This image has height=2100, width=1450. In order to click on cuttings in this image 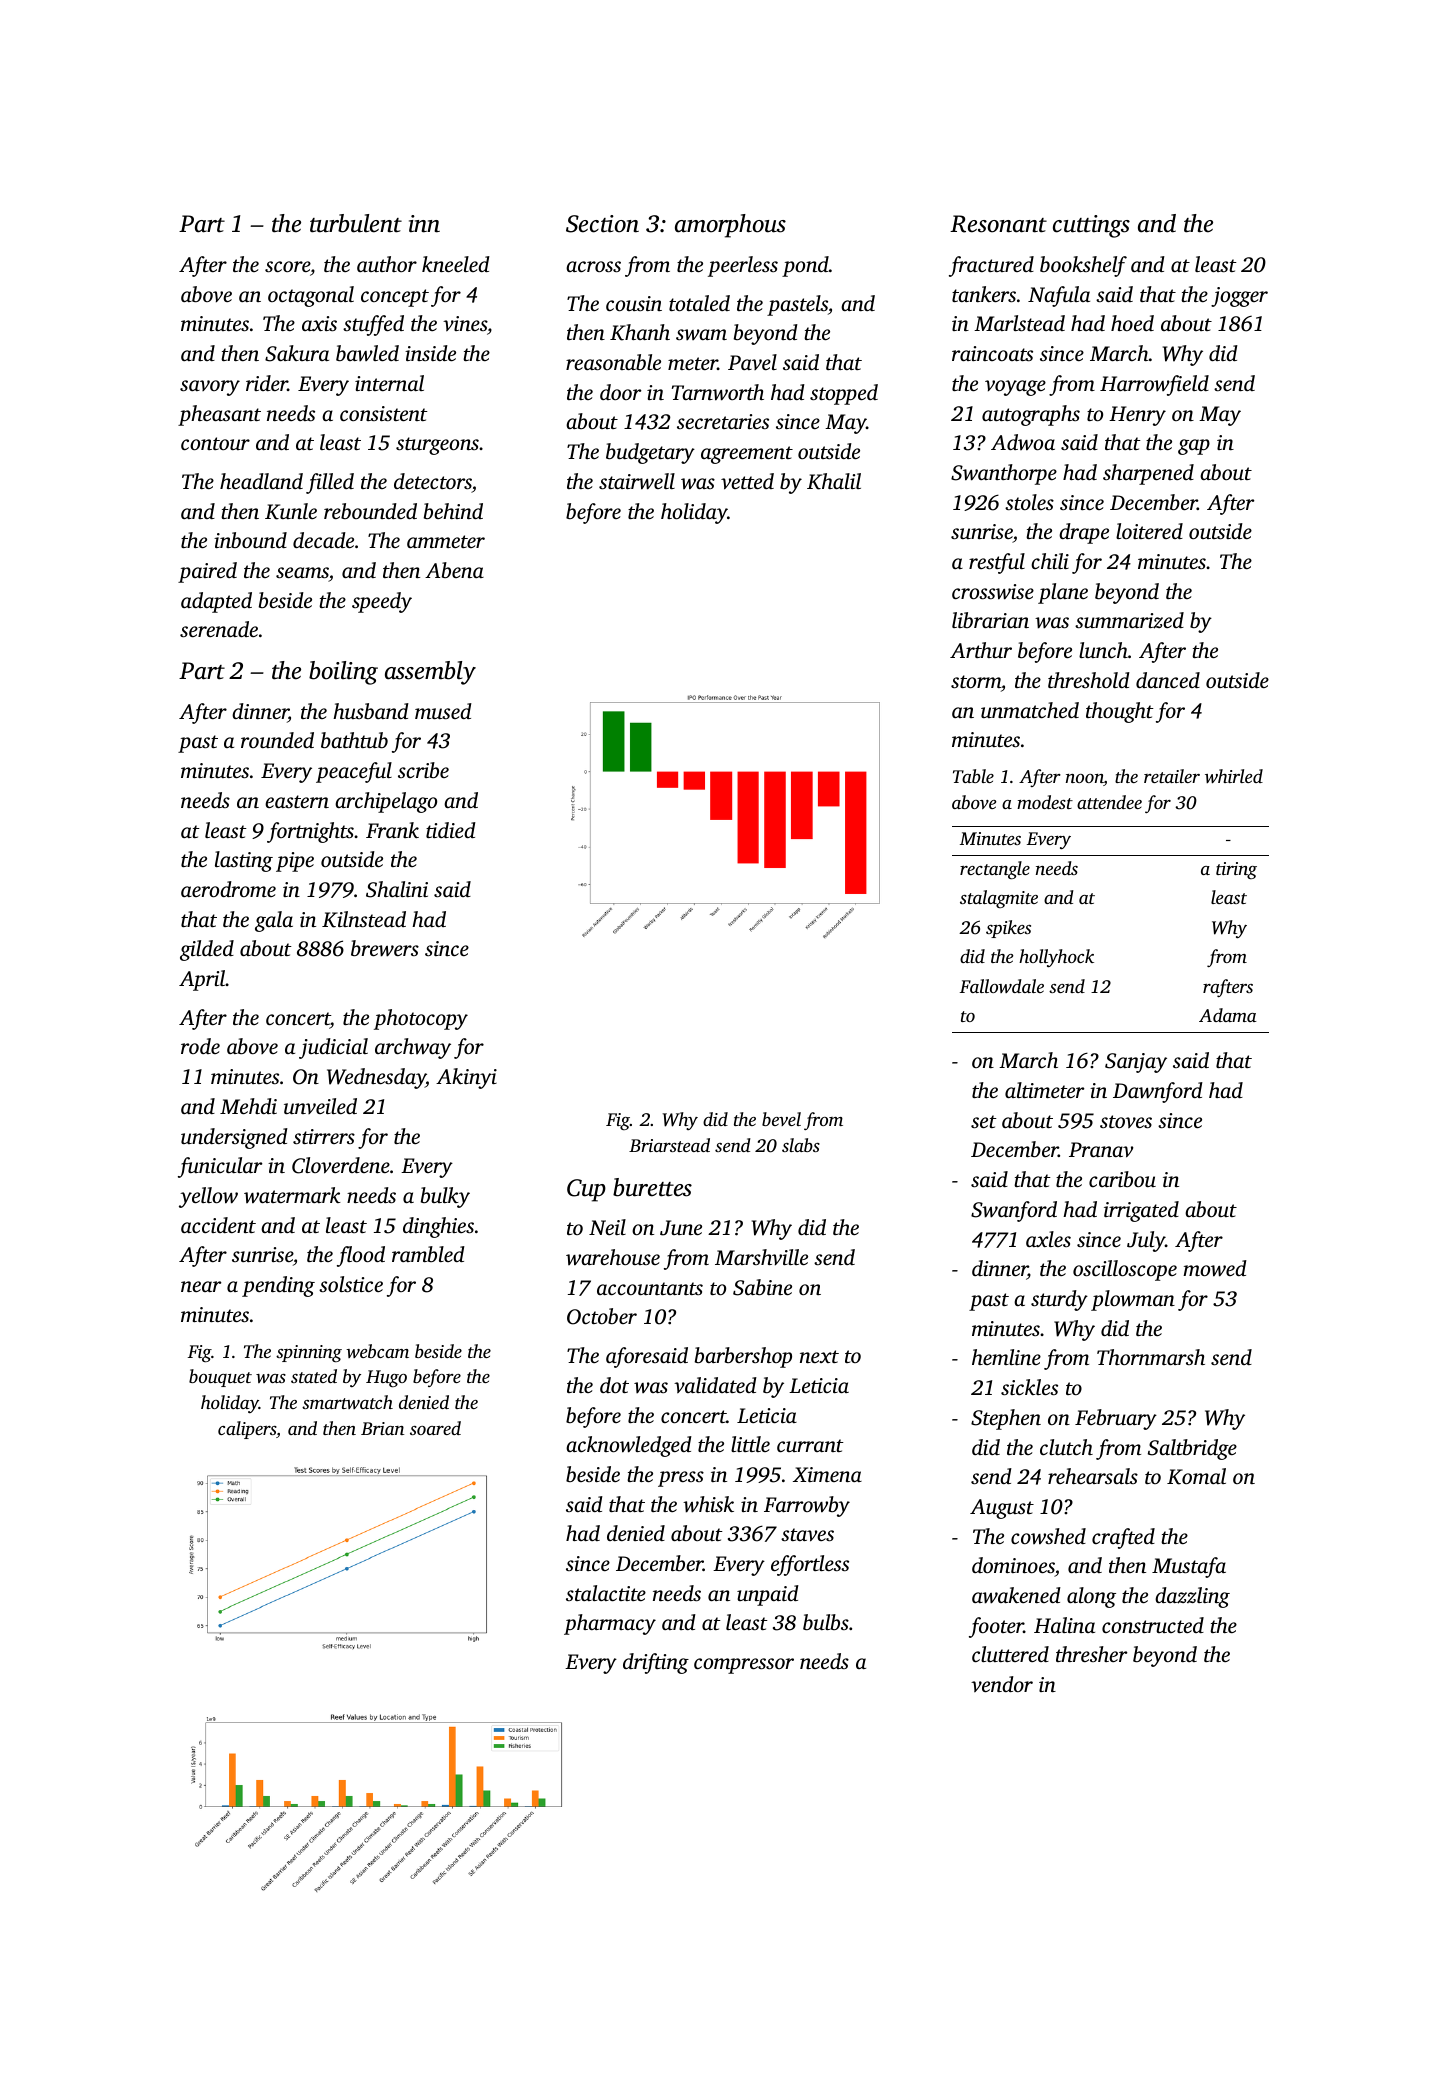, I will do `click(1091, 226)`.
